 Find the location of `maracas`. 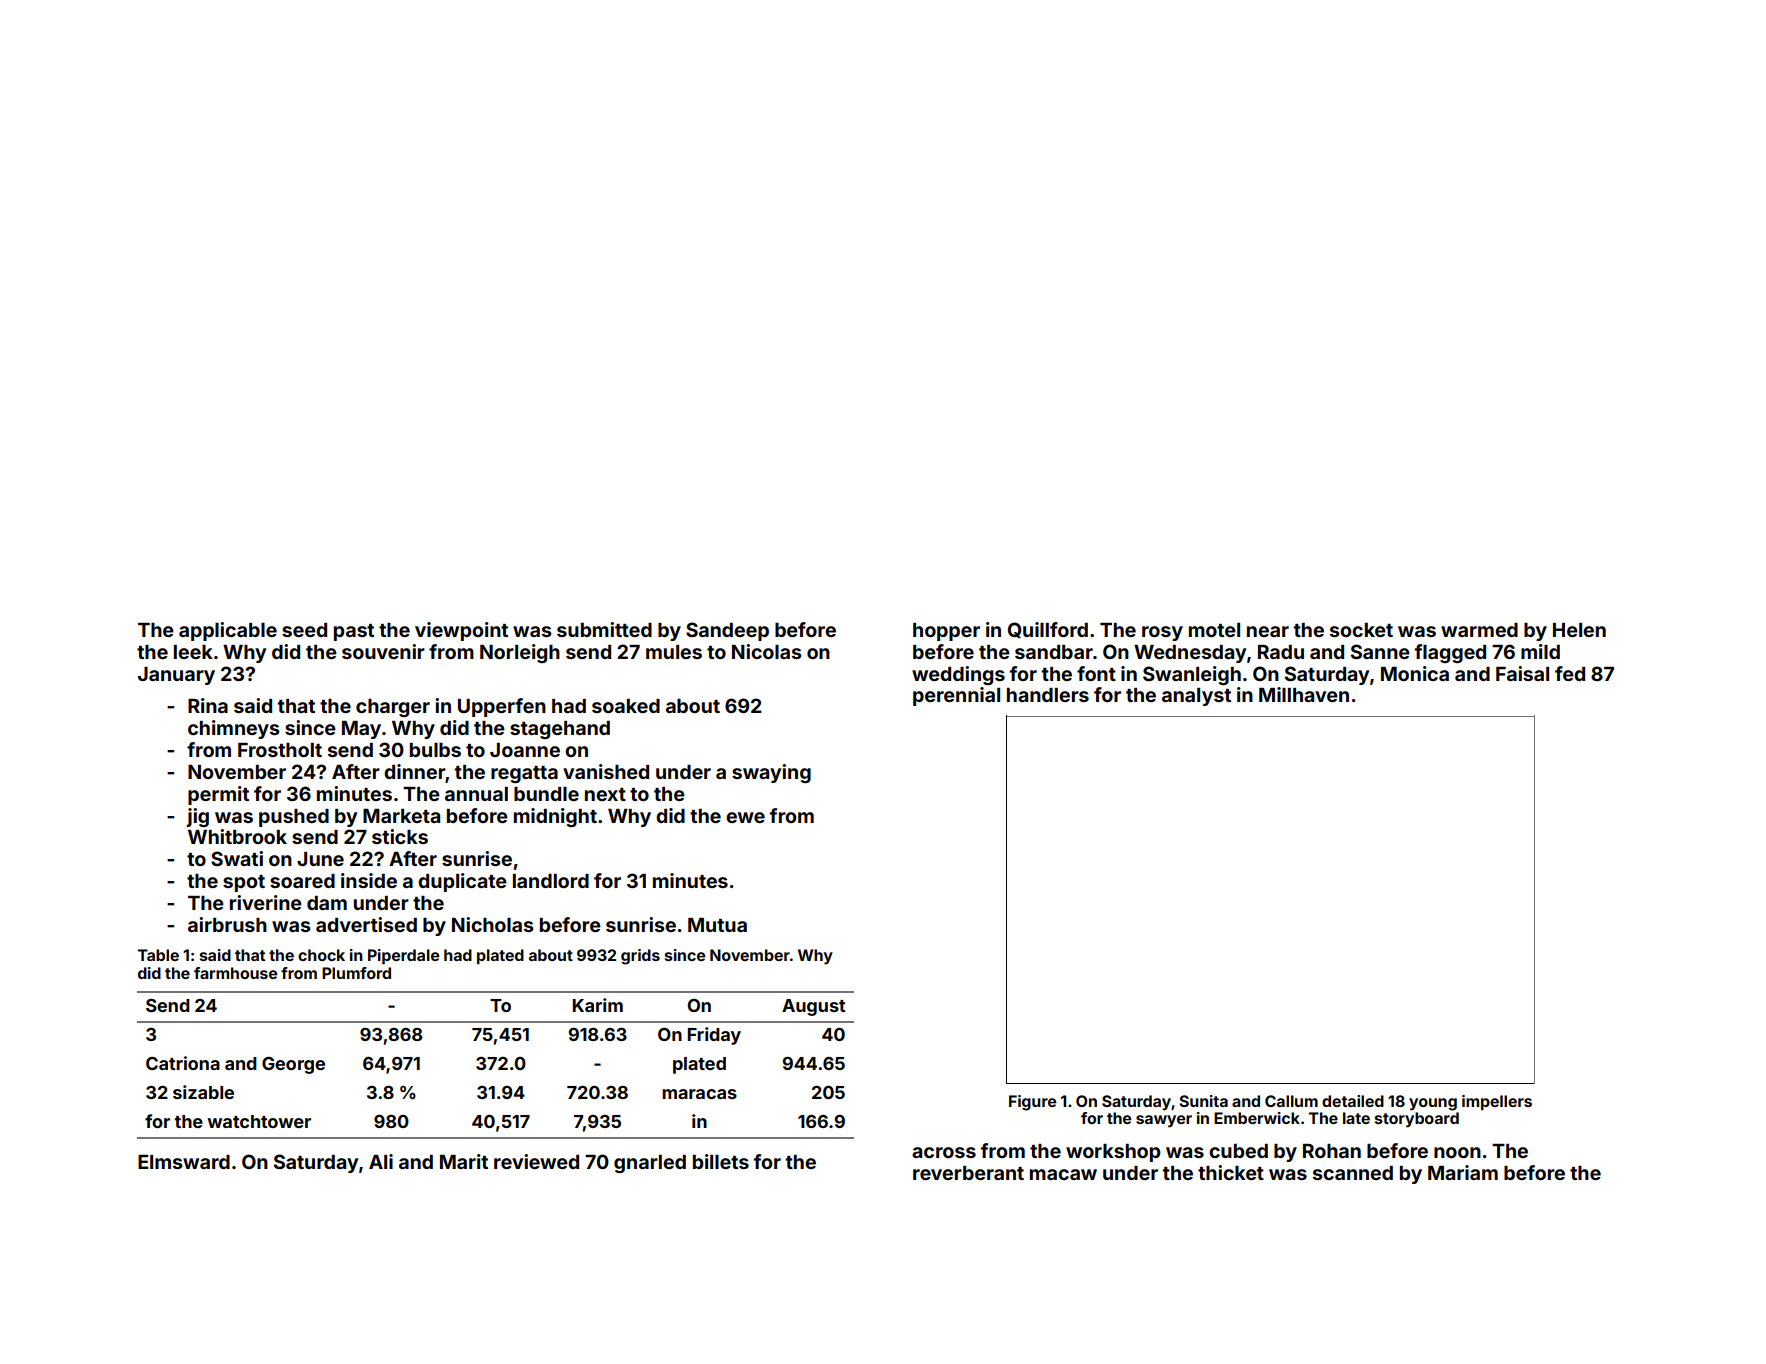

maracas is located at coordinates (699, 1094).
